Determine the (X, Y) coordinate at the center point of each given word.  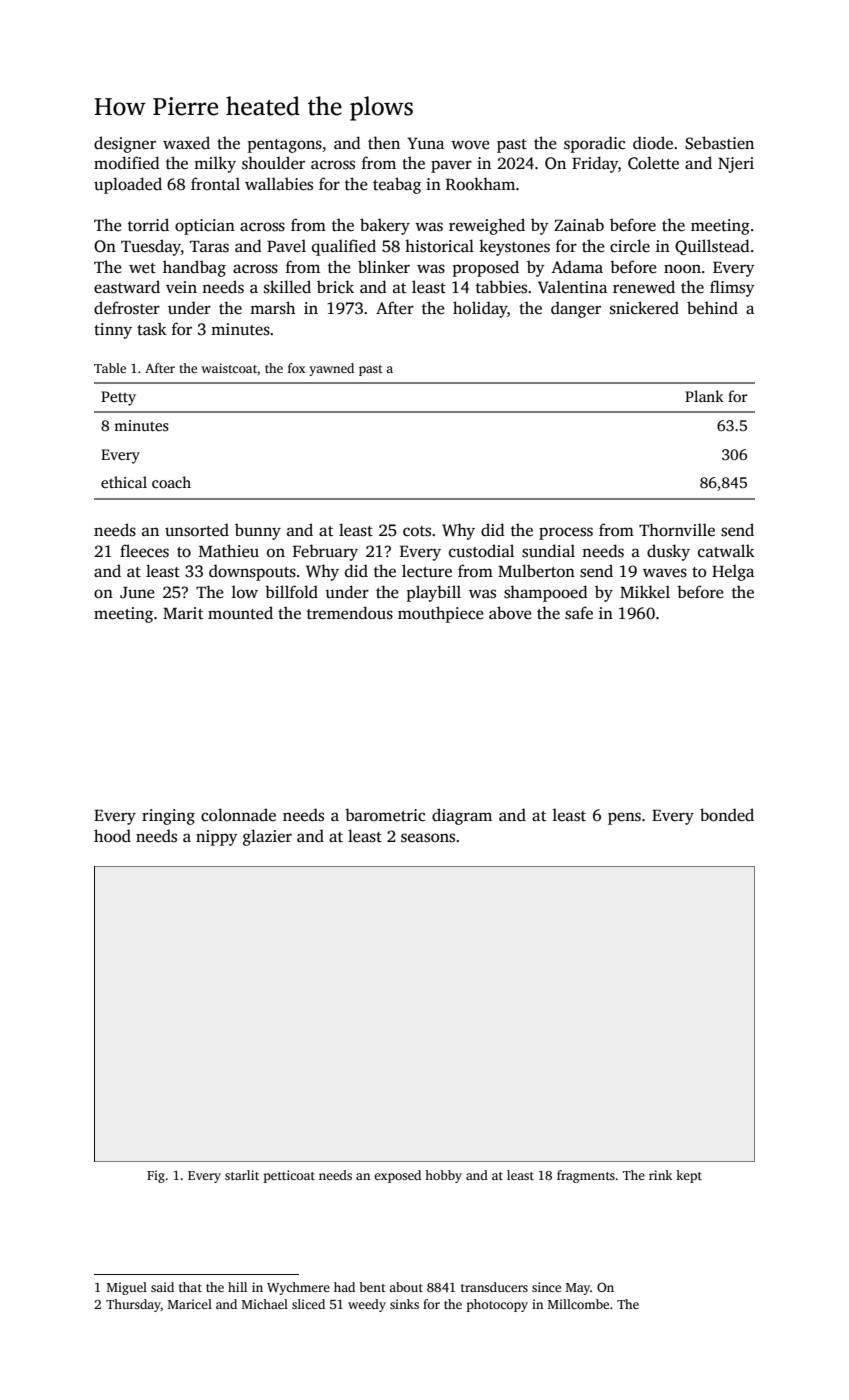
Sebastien (719, 143)
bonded (727, 815)
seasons (428, 838)
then (384, 142)
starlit (242, 1175)
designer (125, 144)
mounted (240, 612)
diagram (462, 816)
